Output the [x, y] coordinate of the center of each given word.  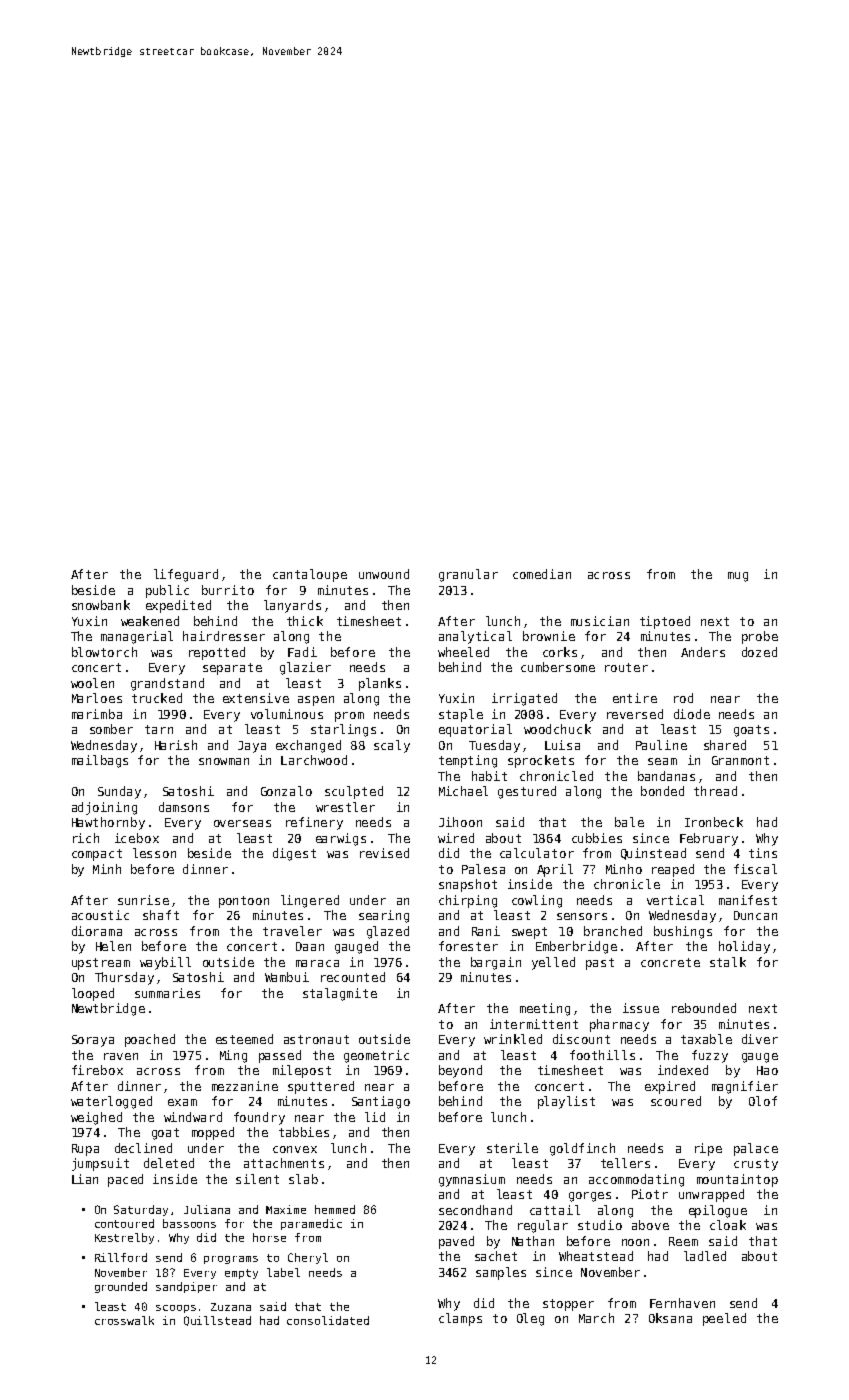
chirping [468, 901]
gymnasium [472, 1180]
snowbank [101, 605]
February [709, 839]
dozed [759, 652]
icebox [137, 838]
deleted [169, 1163]
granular [468, 575]
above [650, 1225]
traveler [292, 931]
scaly [392, 746]
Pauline [661, 745]
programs [231, 1260]
